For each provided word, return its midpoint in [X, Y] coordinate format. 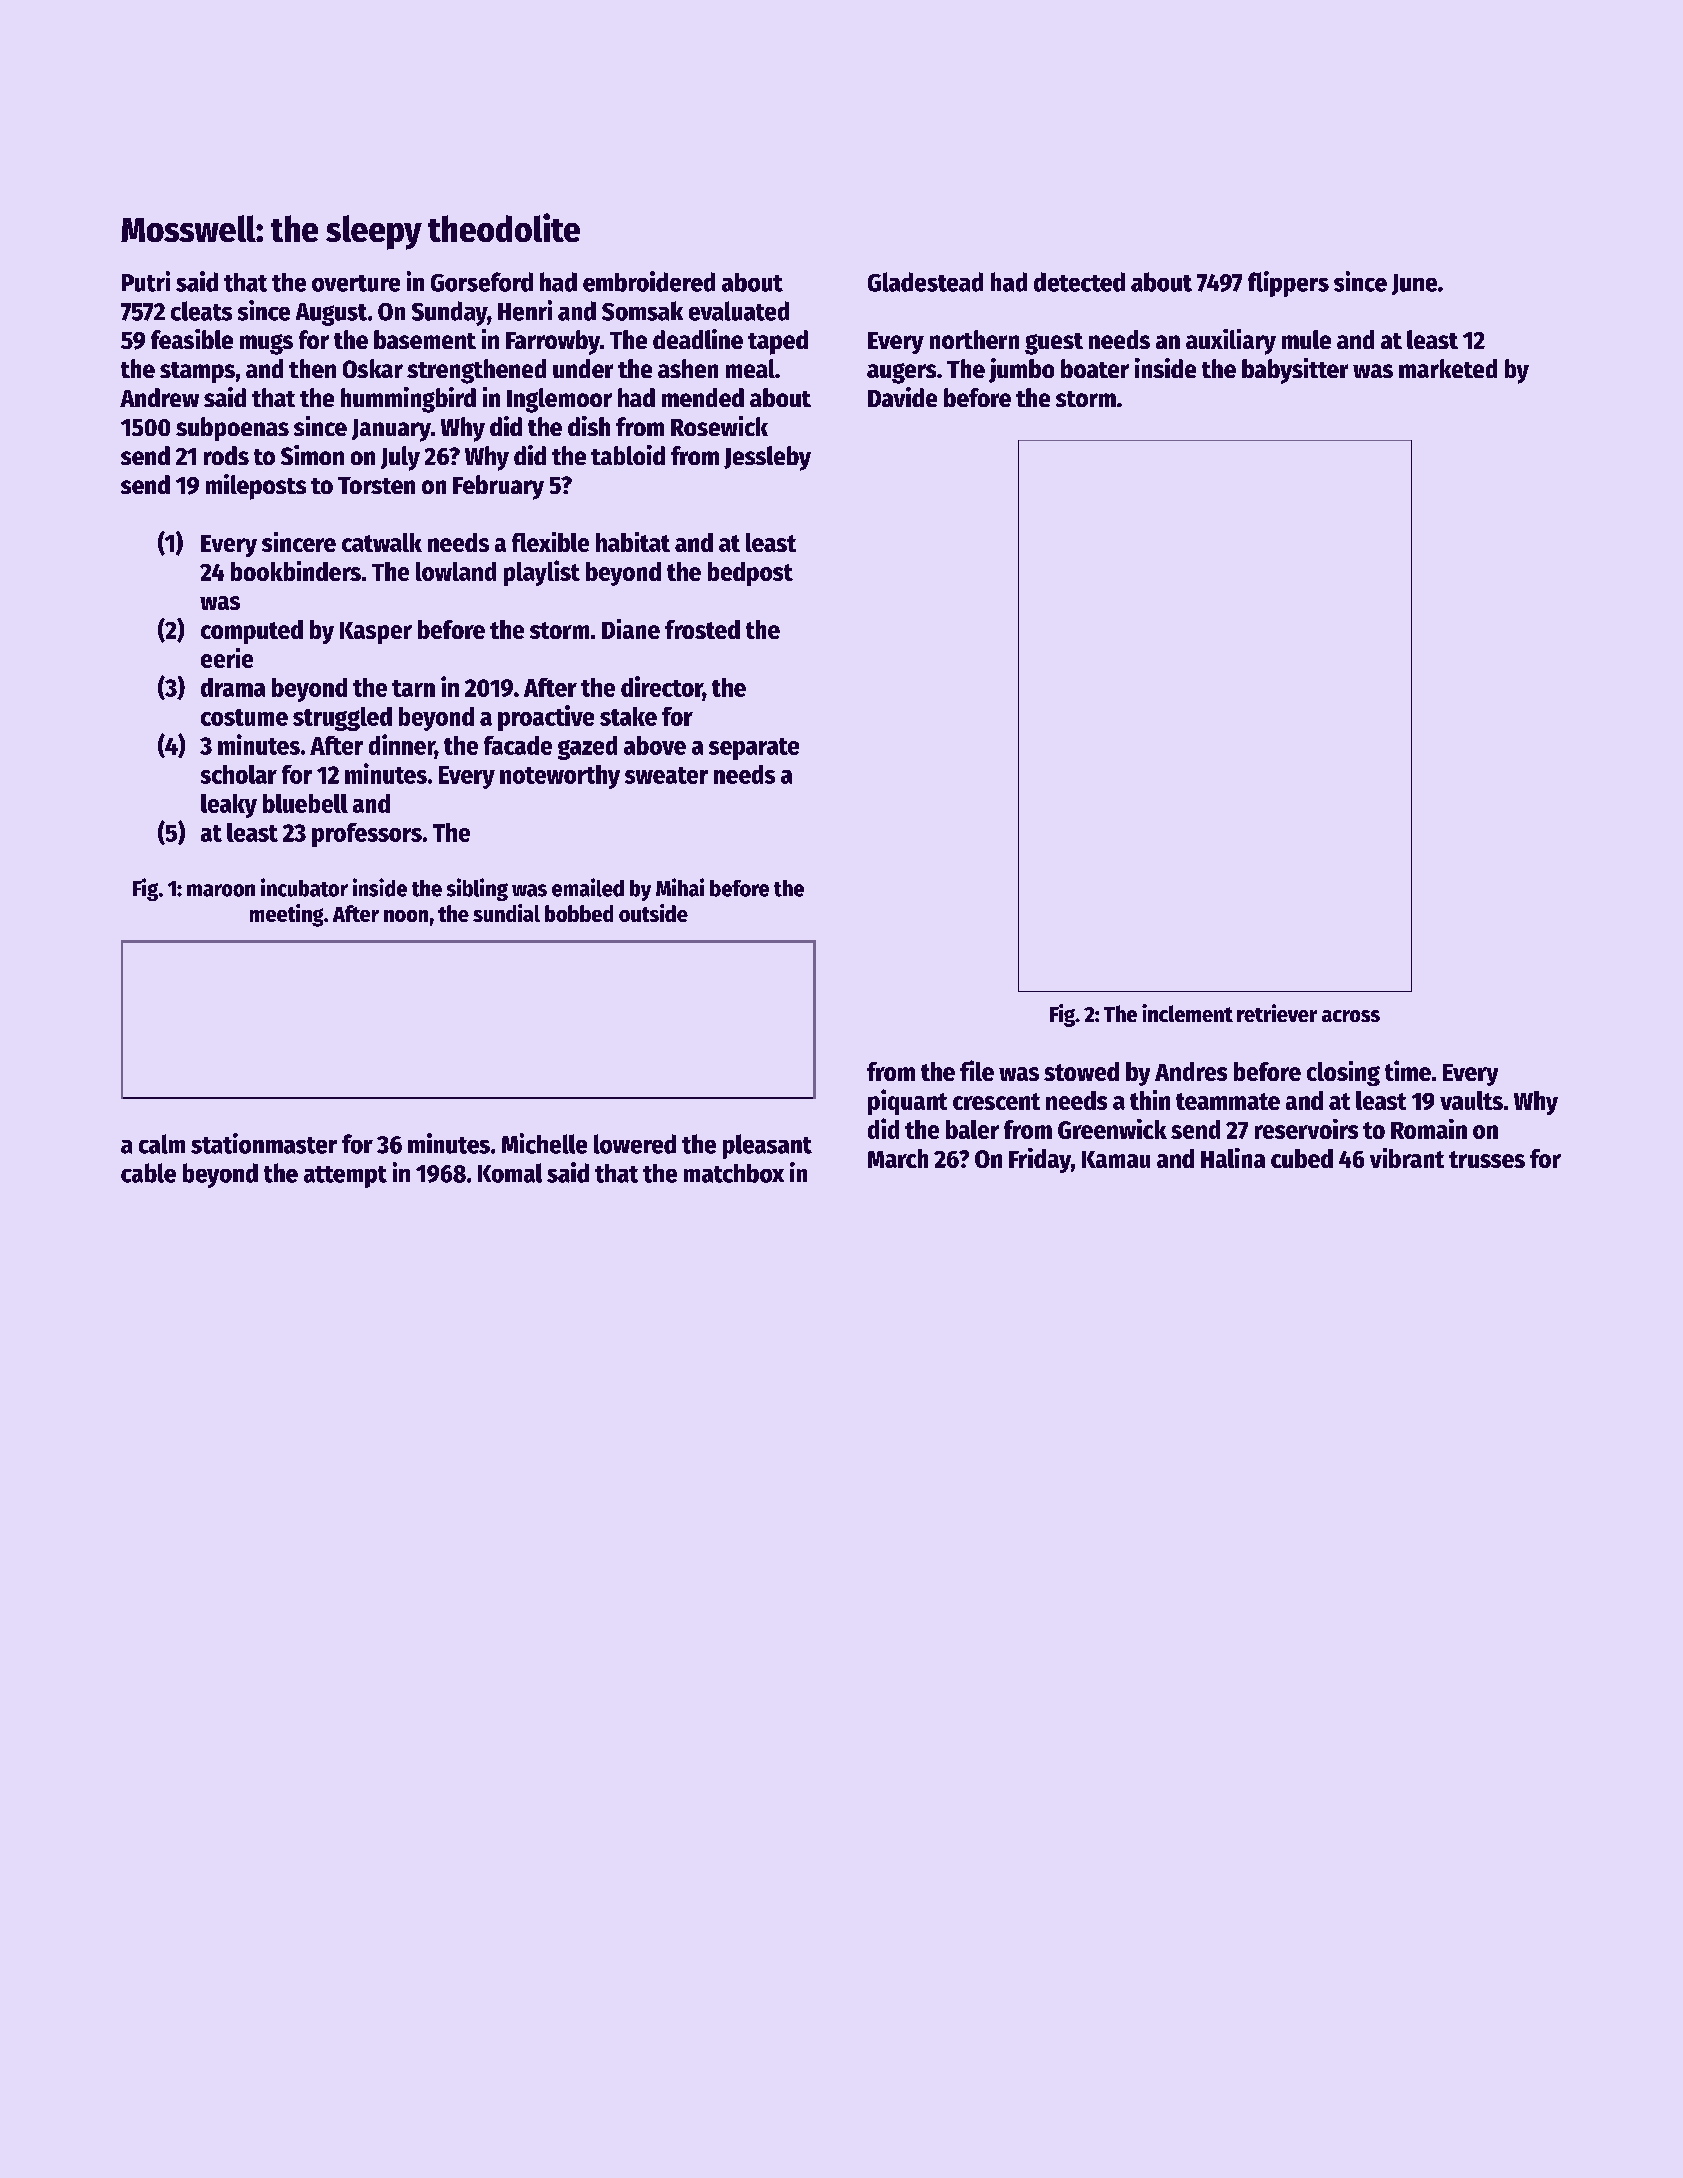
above [655, 745]
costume [244, 717]
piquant [907, 1102]
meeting [286, 915]
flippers [1288, 284]
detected [1079, 282]
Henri [525, 310]
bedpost [750, 574]
